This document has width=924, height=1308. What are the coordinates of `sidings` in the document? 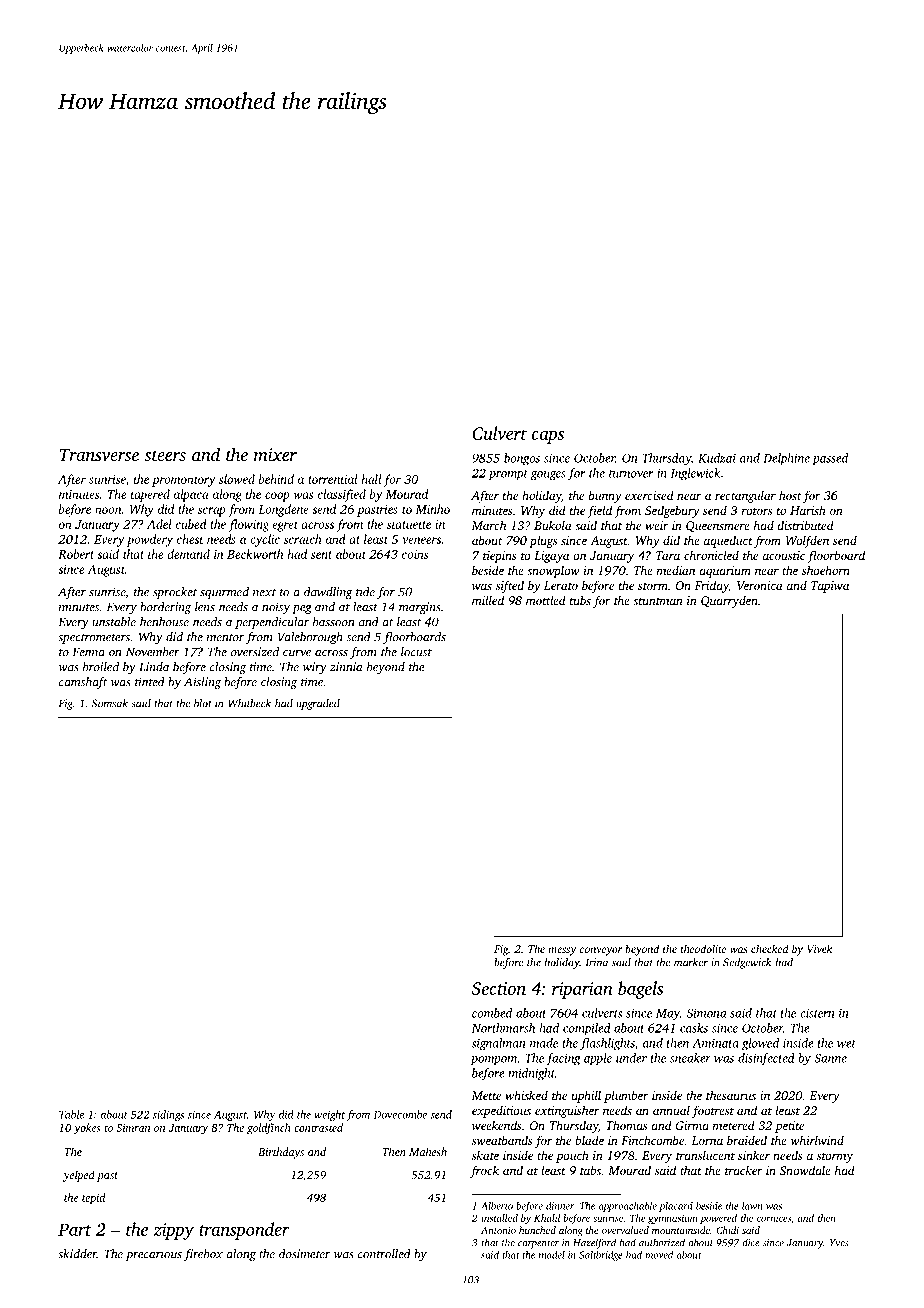 It's located at (168, 1115).
